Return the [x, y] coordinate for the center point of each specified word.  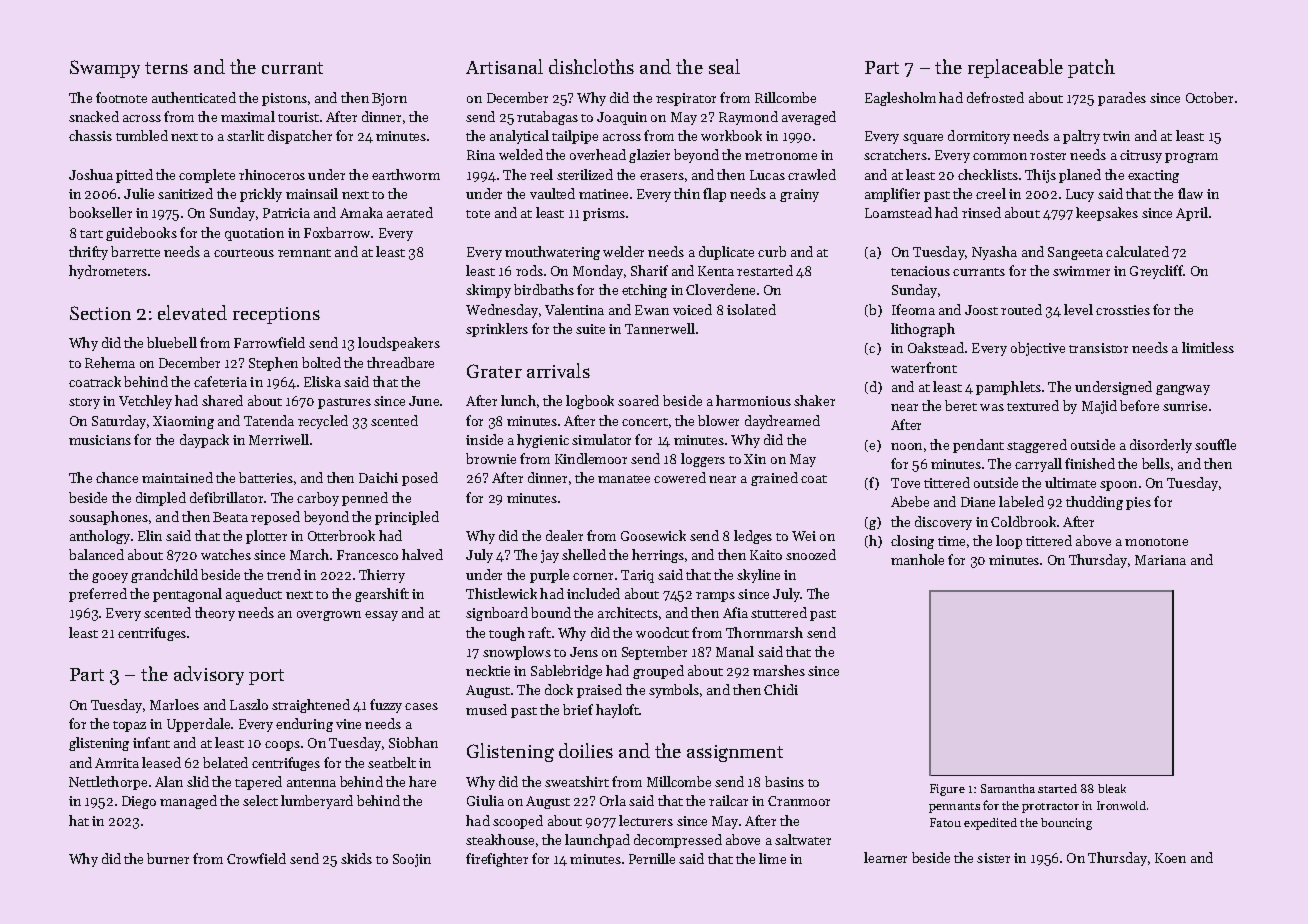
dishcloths [591, 66]
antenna [311, 783]
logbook [590, 402]
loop [1009, 542]
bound [551, 612]
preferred [98, 595]
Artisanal [504, 66]
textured [1033, 405]
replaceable [1015, 68]
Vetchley [145, 402]
